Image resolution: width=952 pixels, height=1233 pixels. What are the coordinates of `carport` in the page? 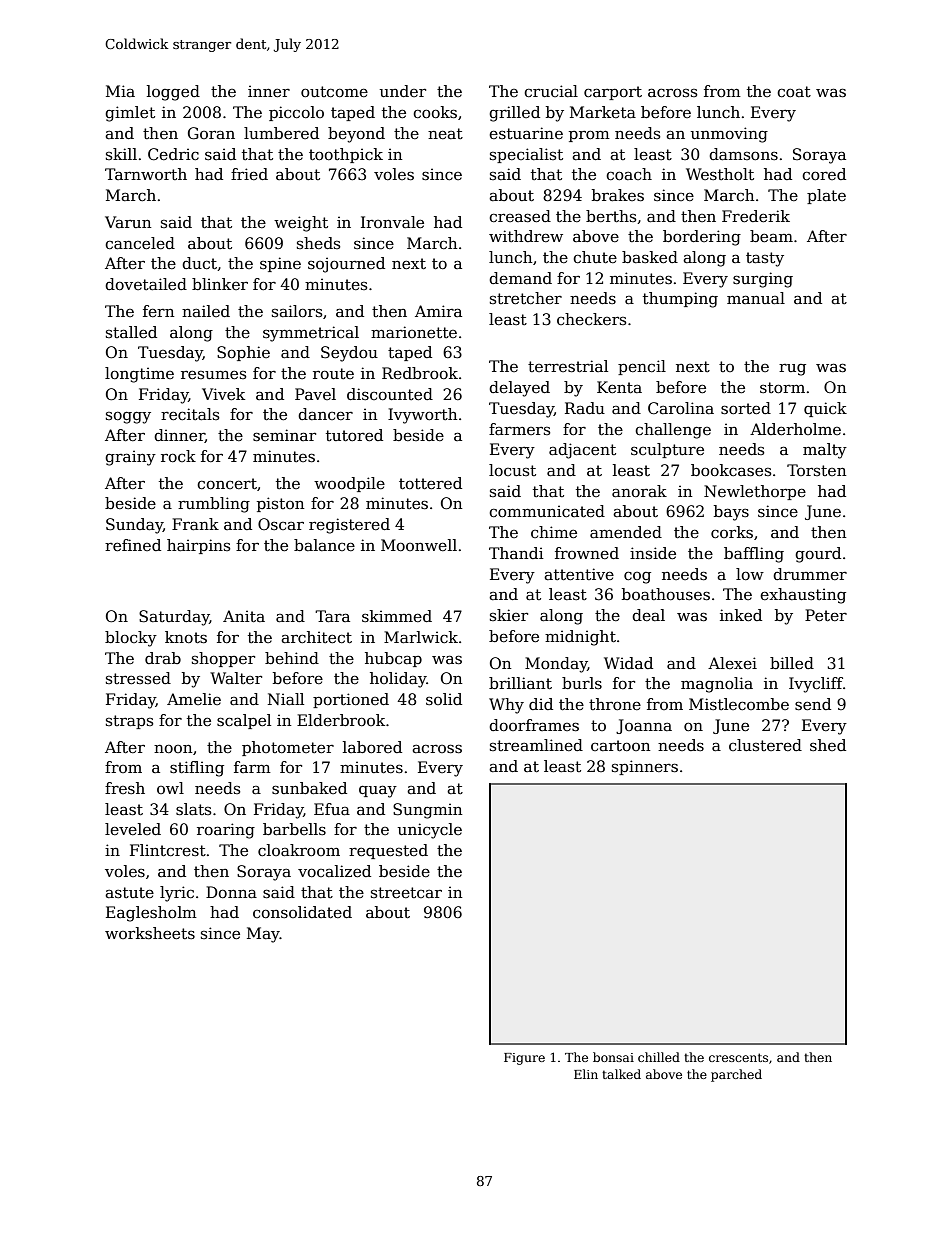 It's located at (613, 93).
